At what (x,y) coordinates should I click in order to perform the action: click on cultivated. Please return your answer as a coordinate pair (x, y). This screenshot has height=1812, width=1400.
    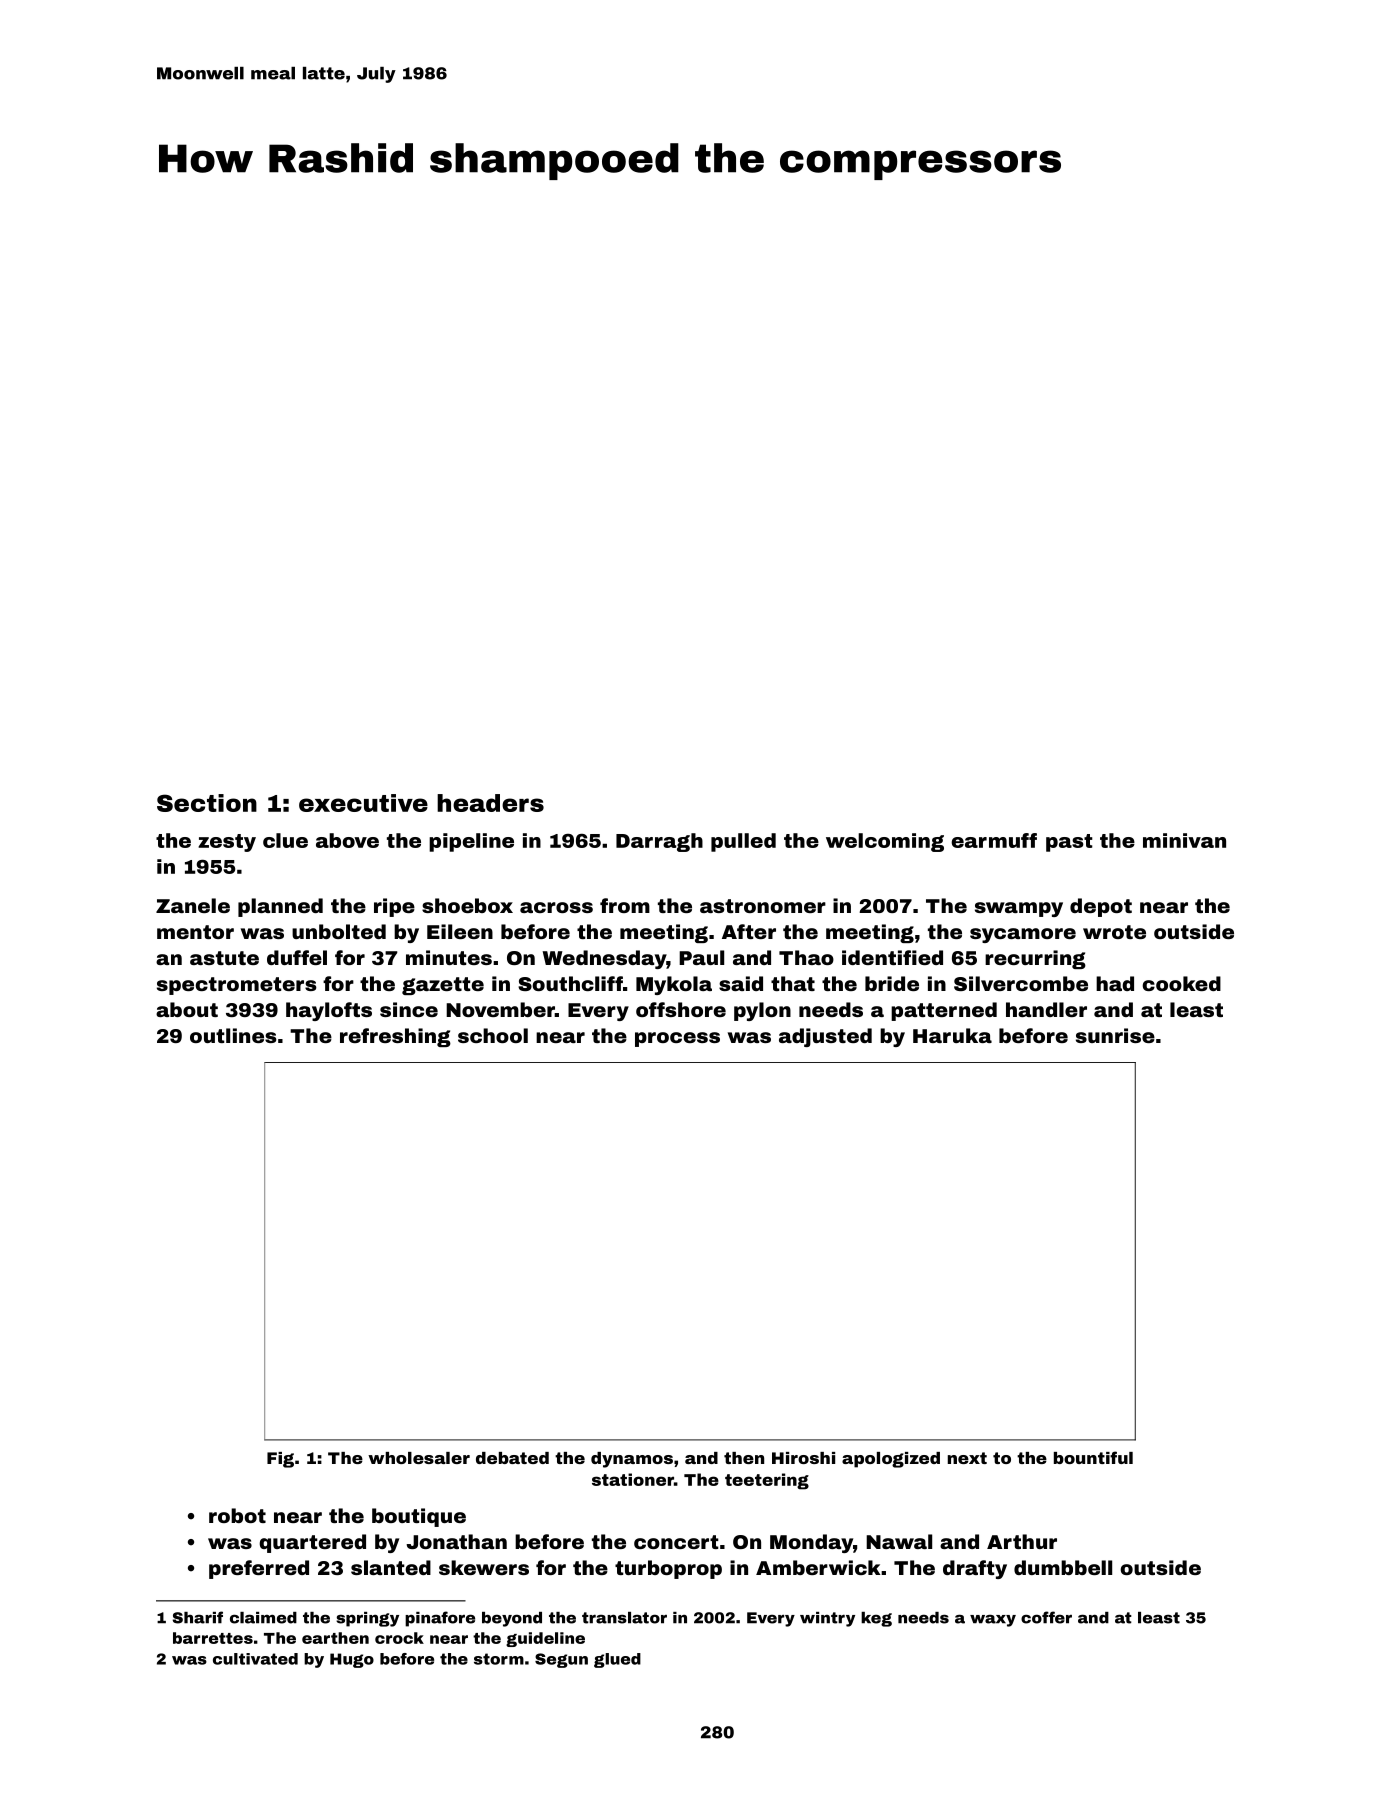
    Looking at the image, I should click on (255, 1659).
